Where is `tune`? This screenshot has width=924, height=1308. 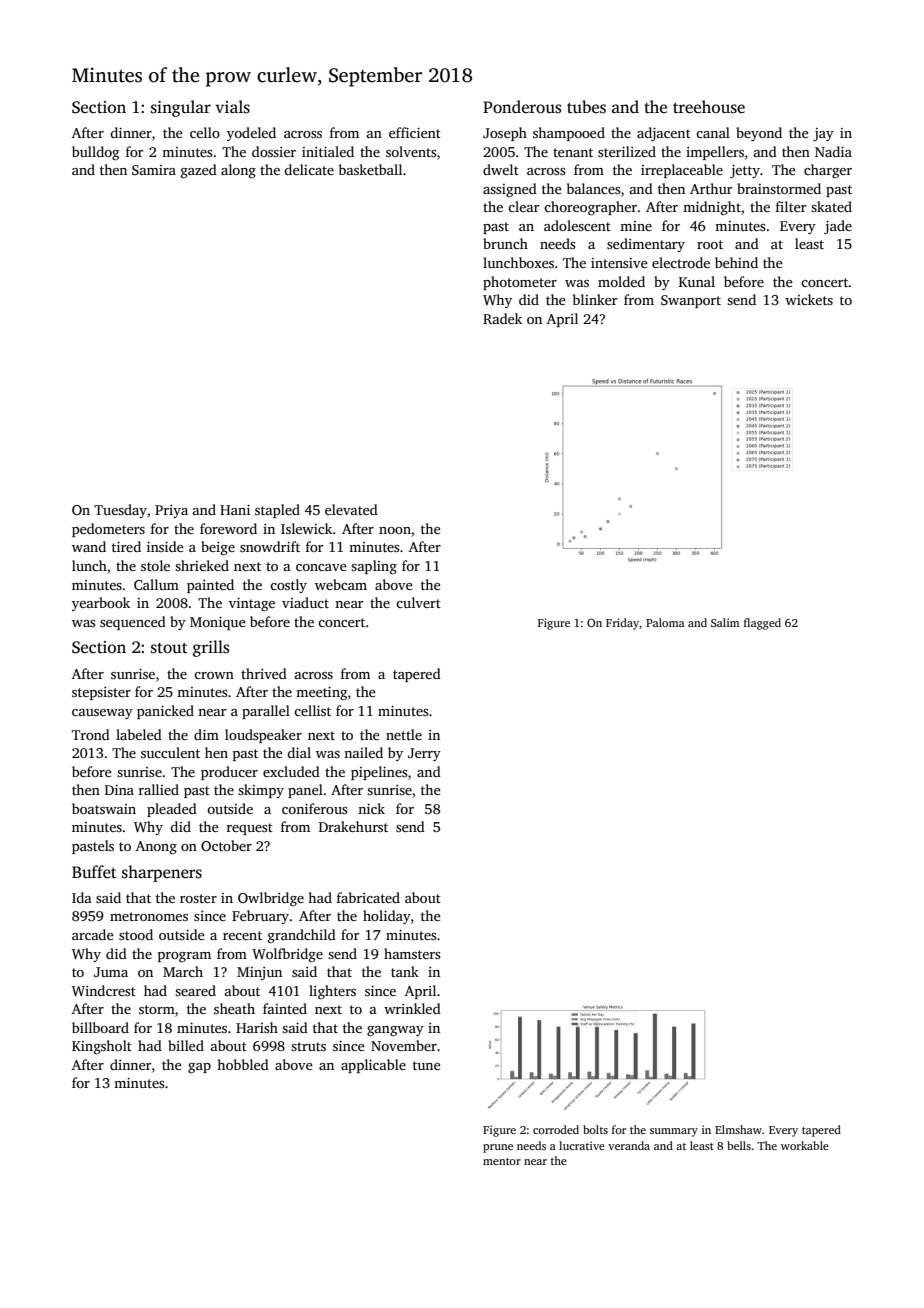 tune is located at coordinates (427, 1065).
